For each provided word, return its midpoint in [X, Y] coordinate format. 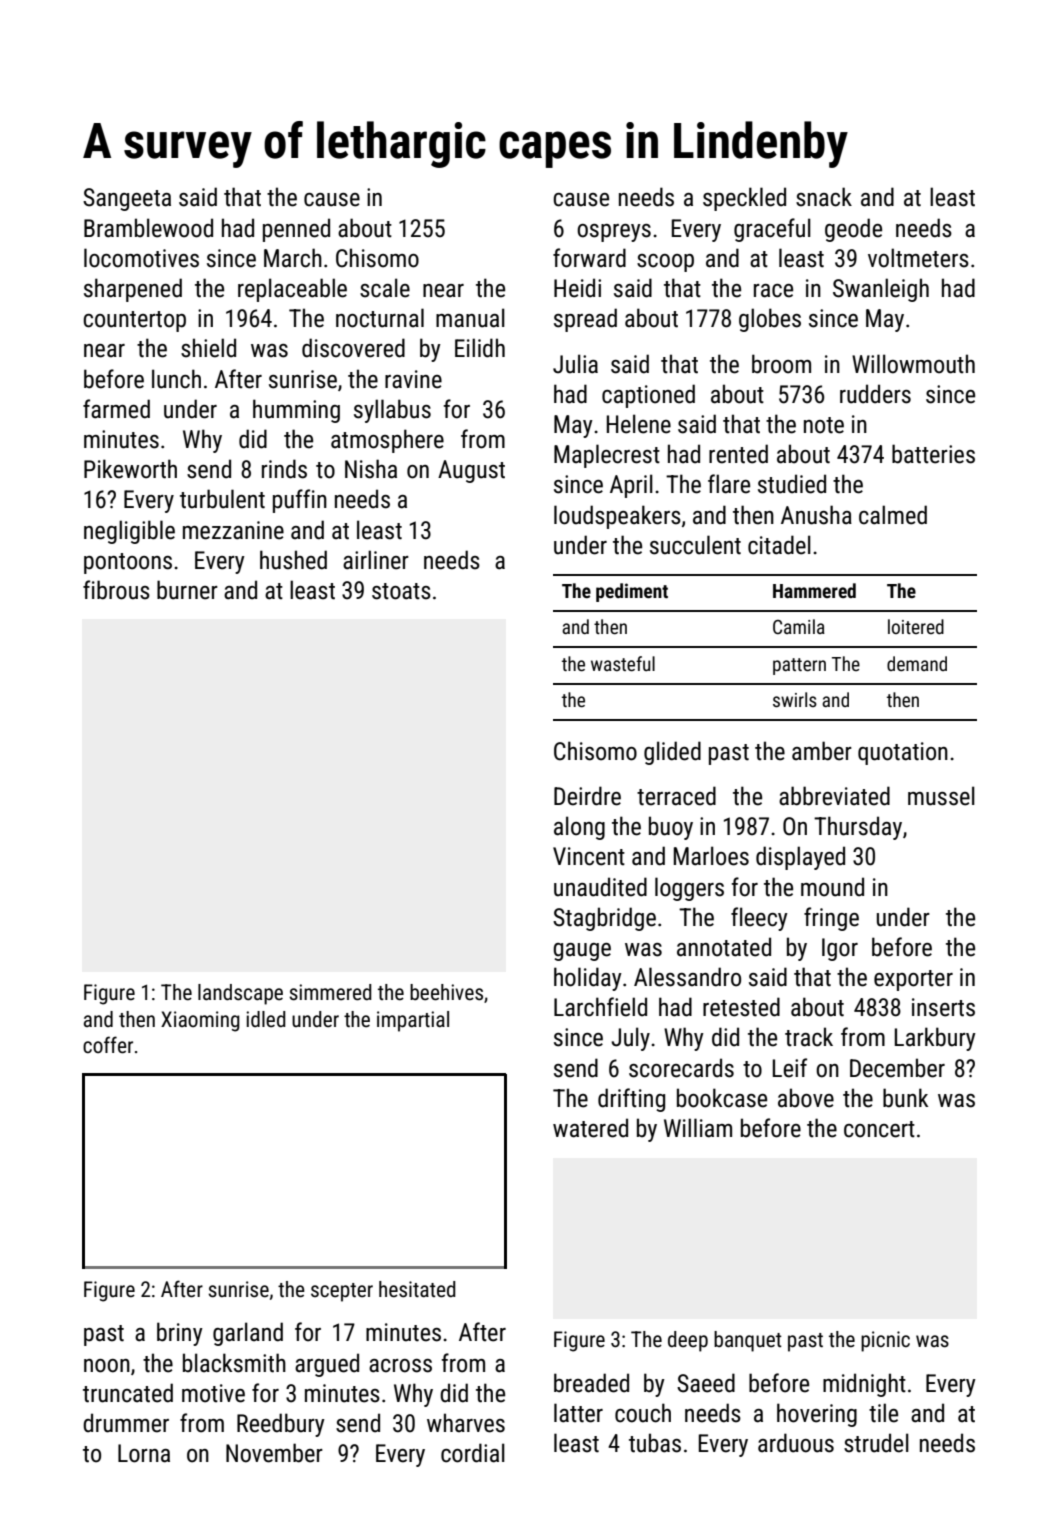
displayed [800, 858]
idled [265, 1019]
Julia [575, 364]
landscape [240, 994]
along [579, 828]
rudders [875, 394]
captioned [648, 396]
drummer [126, 1423]
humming [296, 411]
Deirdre [587, 796]
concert [879, 1129]
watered [590, 1128]
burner [187, 590]
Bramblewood [148, 228]
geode [853, 230]
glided [672, 753]
